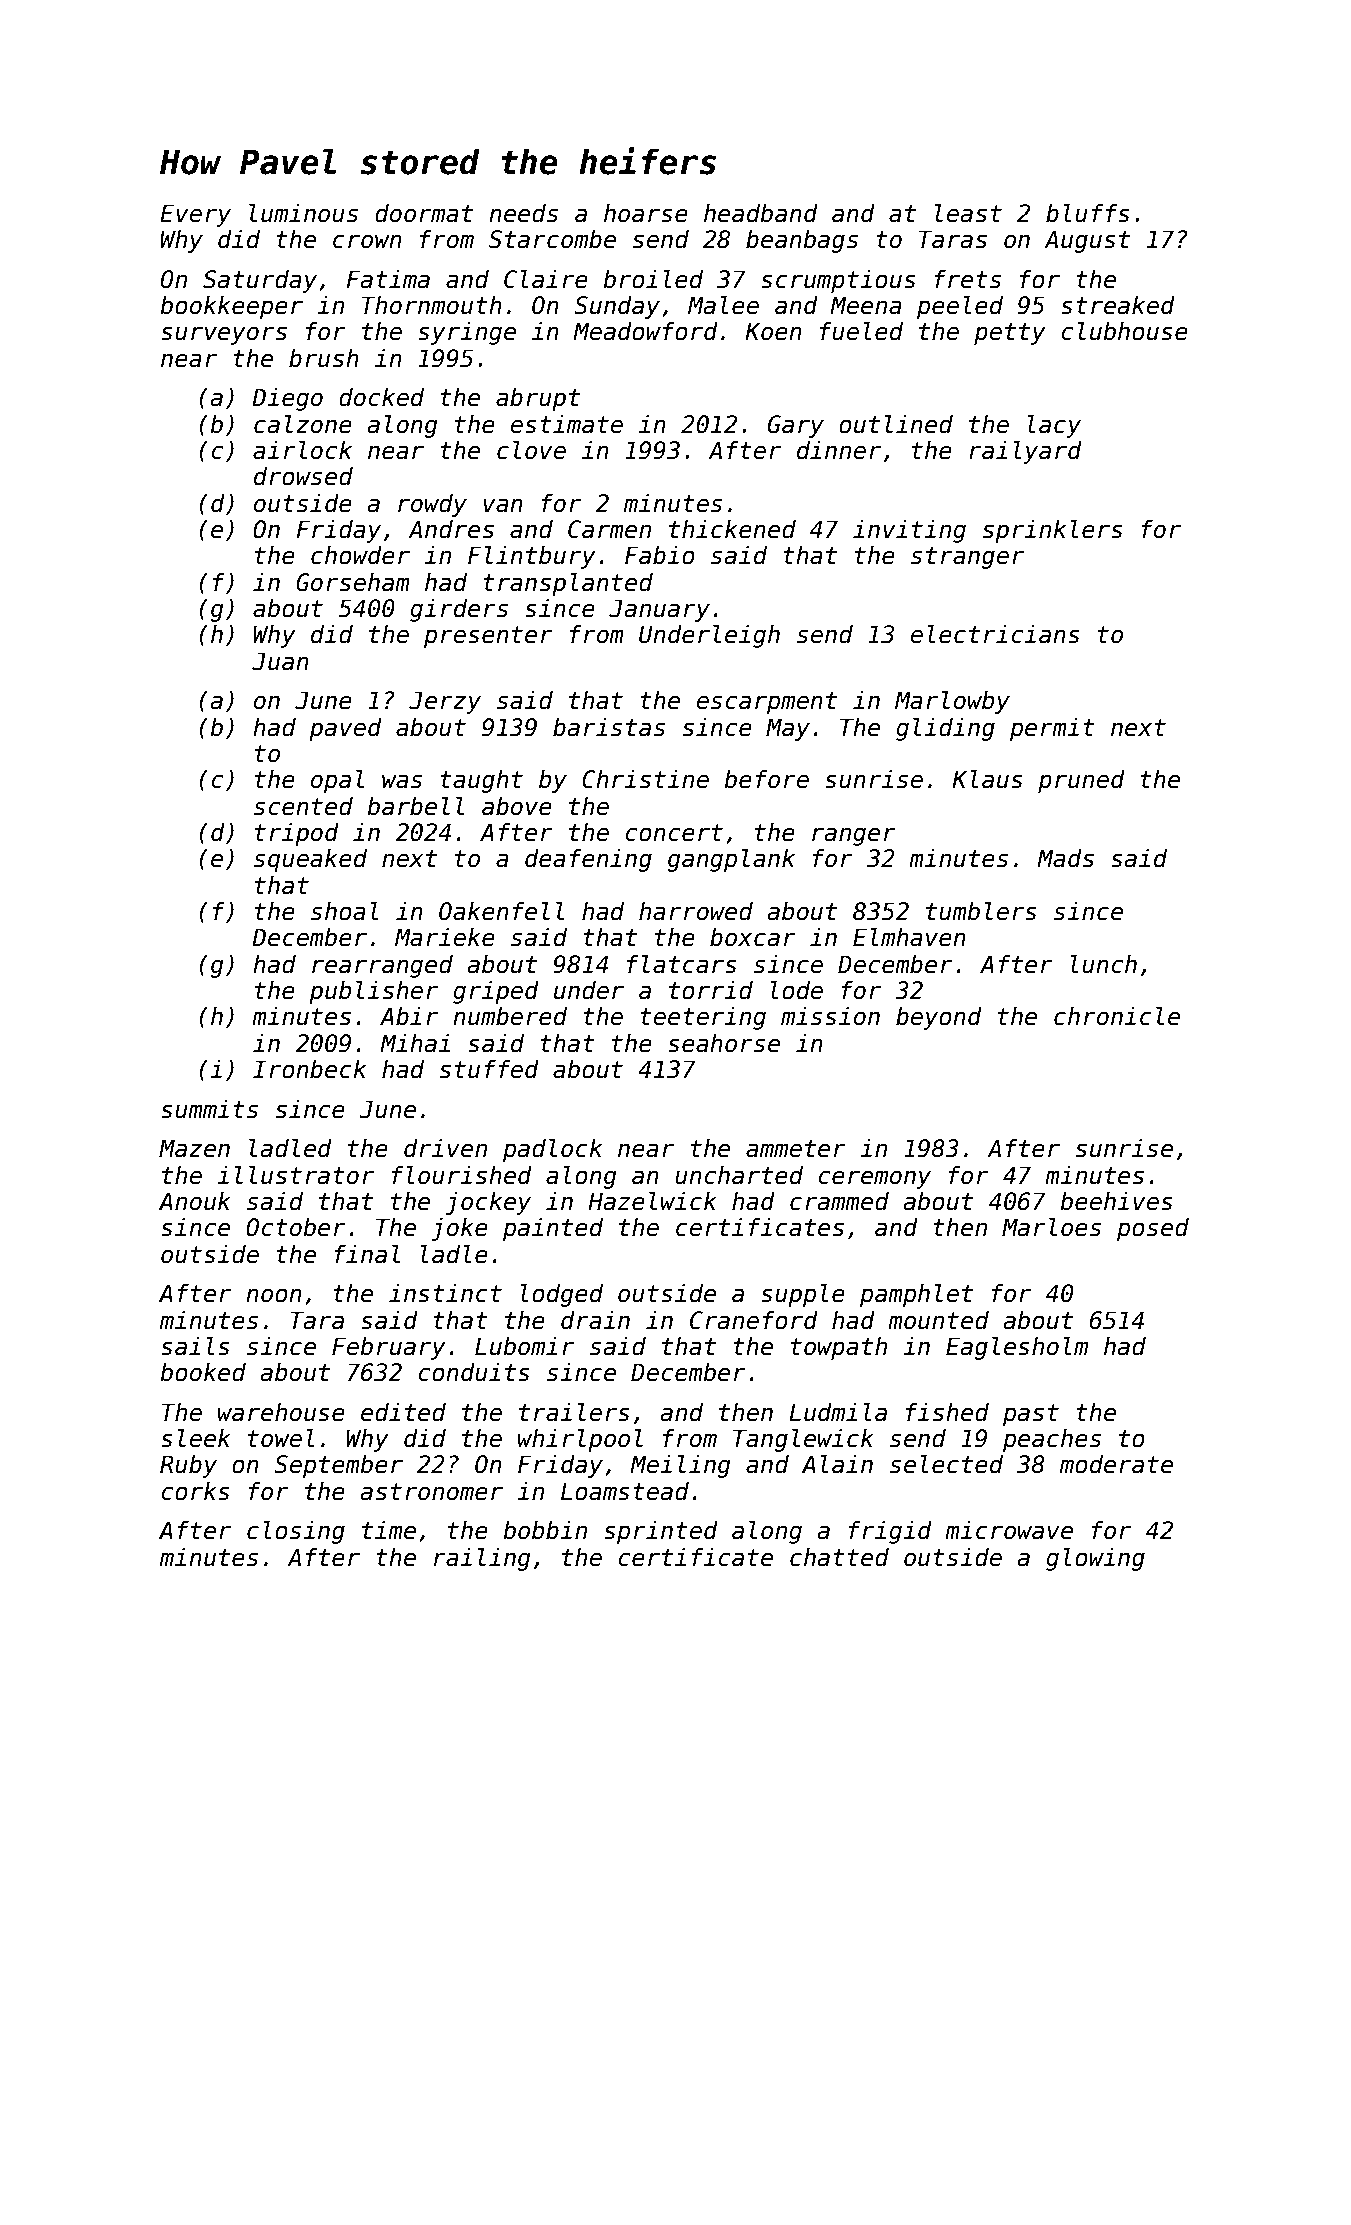  I want to click on September, so click(338, 1466).
